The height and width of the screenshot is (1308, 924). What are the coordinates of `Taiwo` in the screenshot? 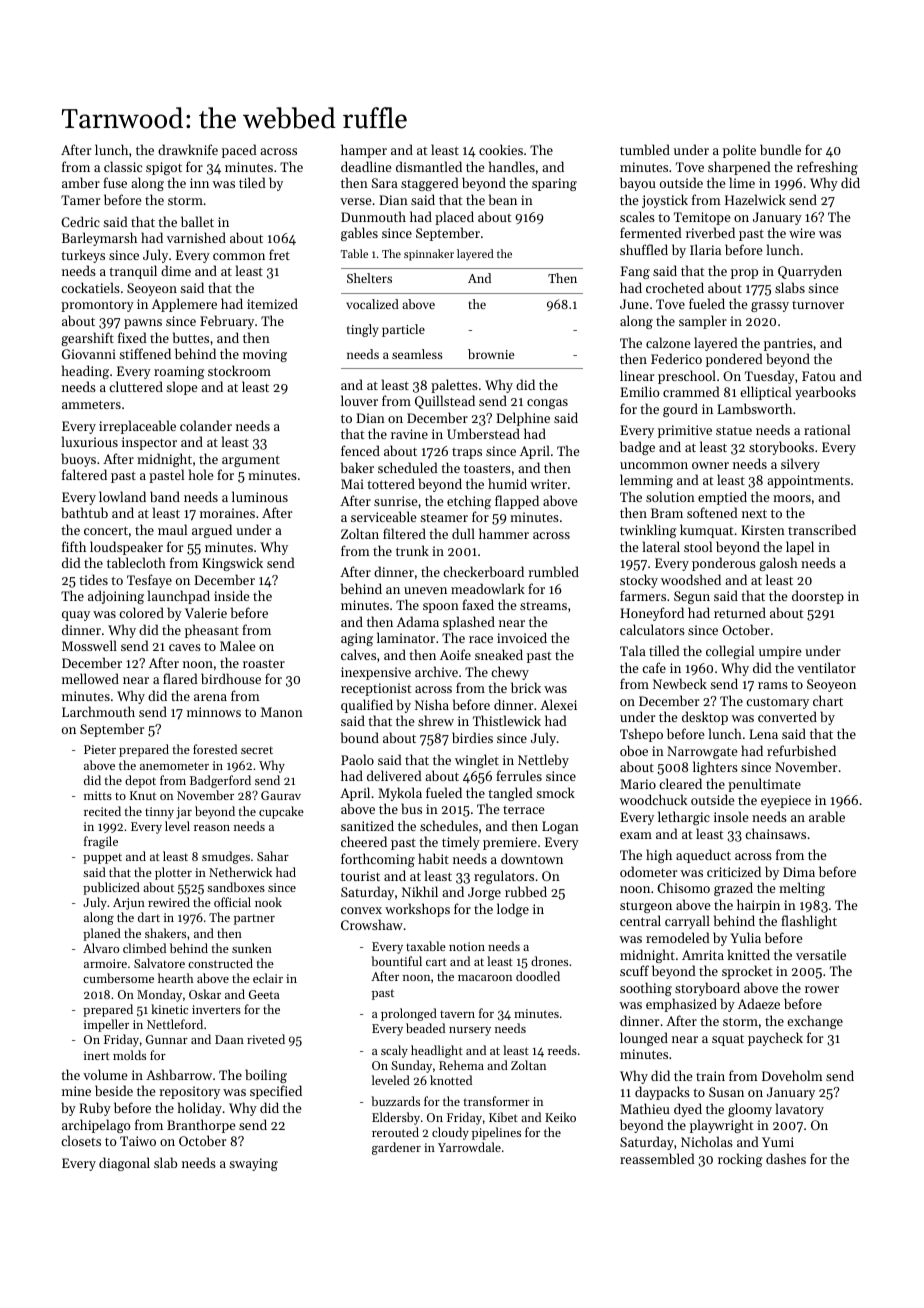 It's located at (138, 1141).
